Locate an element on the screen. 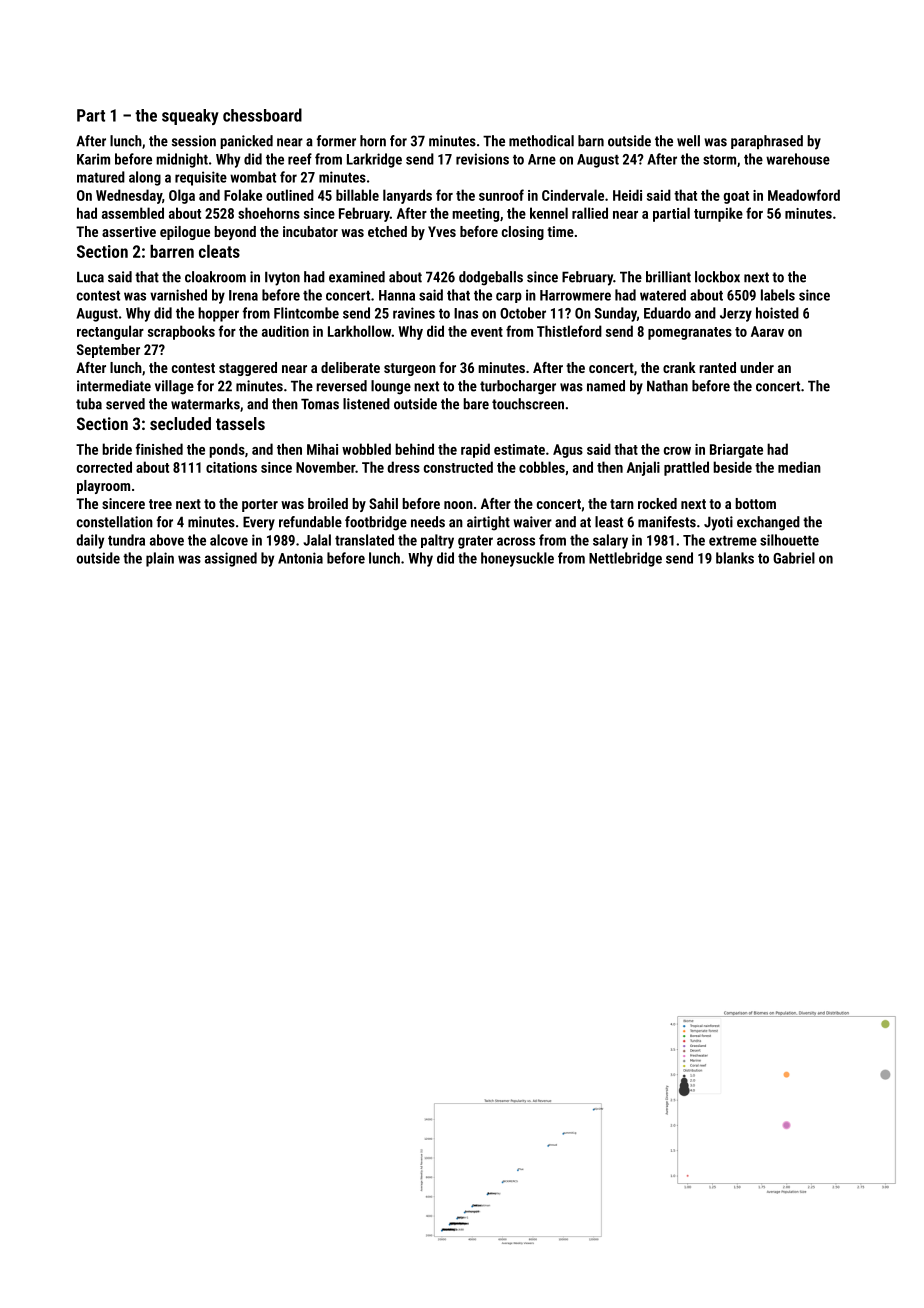  waiver is located at coordinates (532, 522).
